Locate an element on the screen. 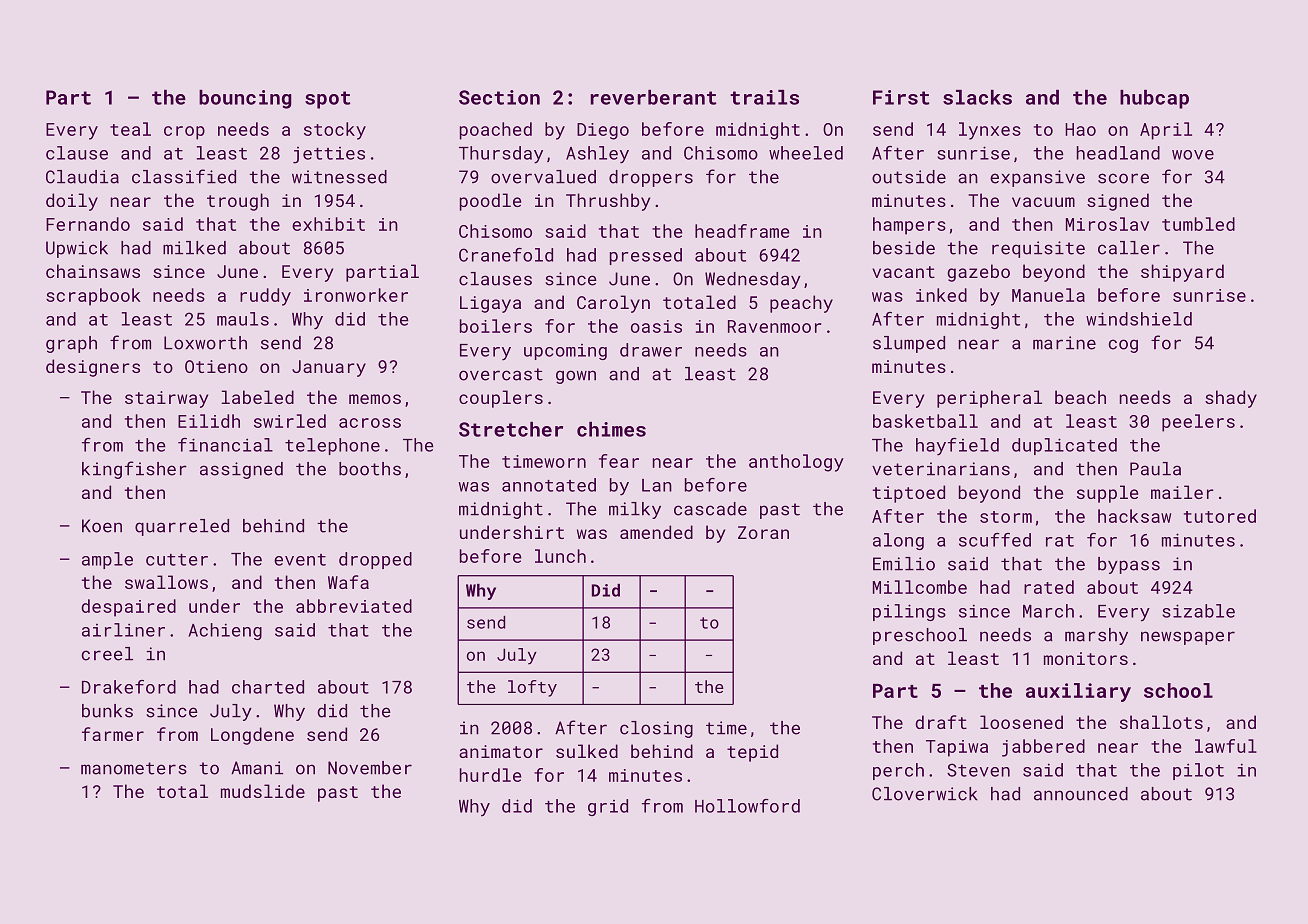 The width and height of the screenshot is (1308, 924). November is located at coordinates (370, 768).
